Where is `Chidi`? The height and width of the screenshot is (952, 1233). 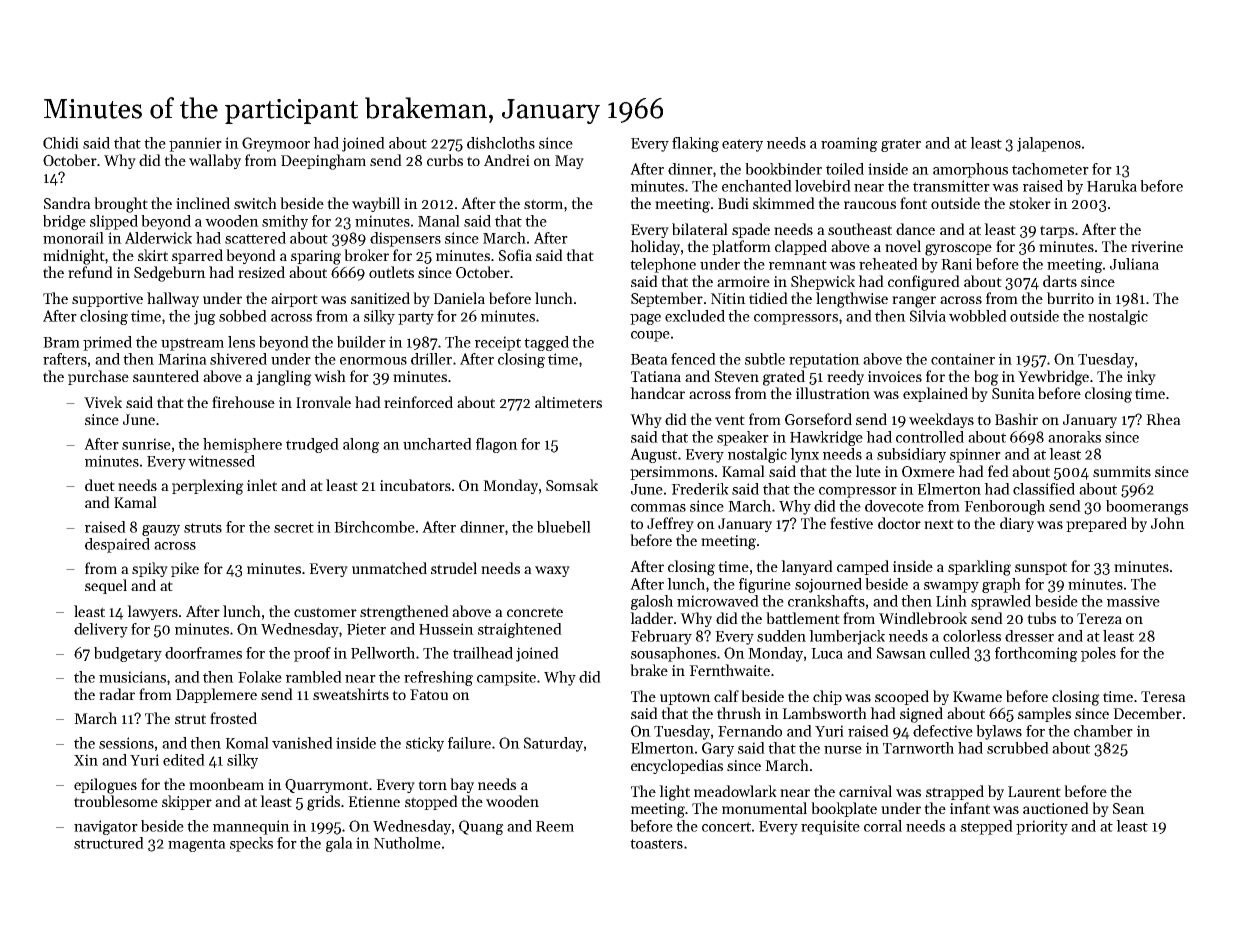
Chidi is located at coordinates (61, 143).
